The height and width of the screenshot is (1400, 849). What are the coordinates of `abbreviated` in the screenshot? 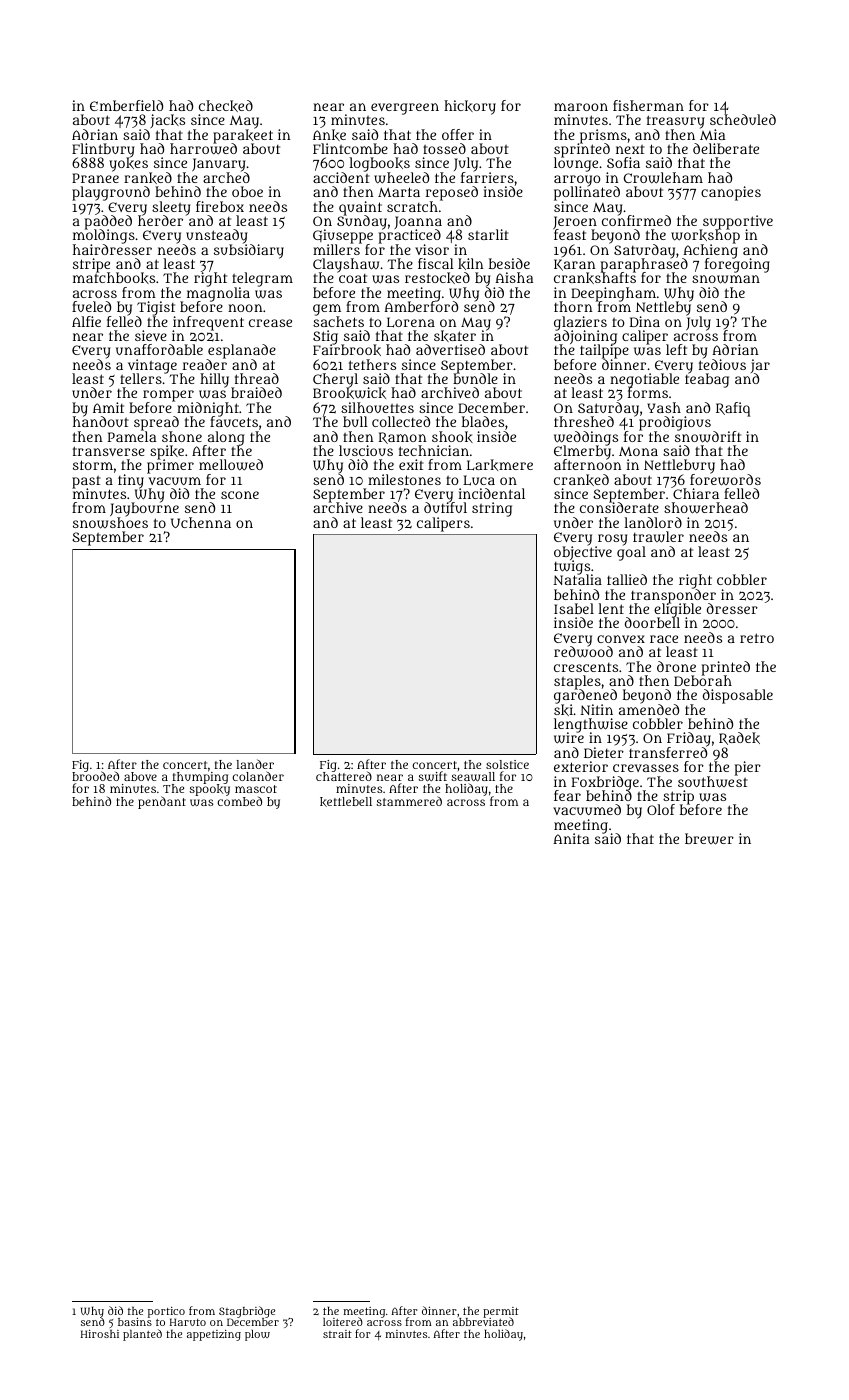 It's located at (483, 1322).
